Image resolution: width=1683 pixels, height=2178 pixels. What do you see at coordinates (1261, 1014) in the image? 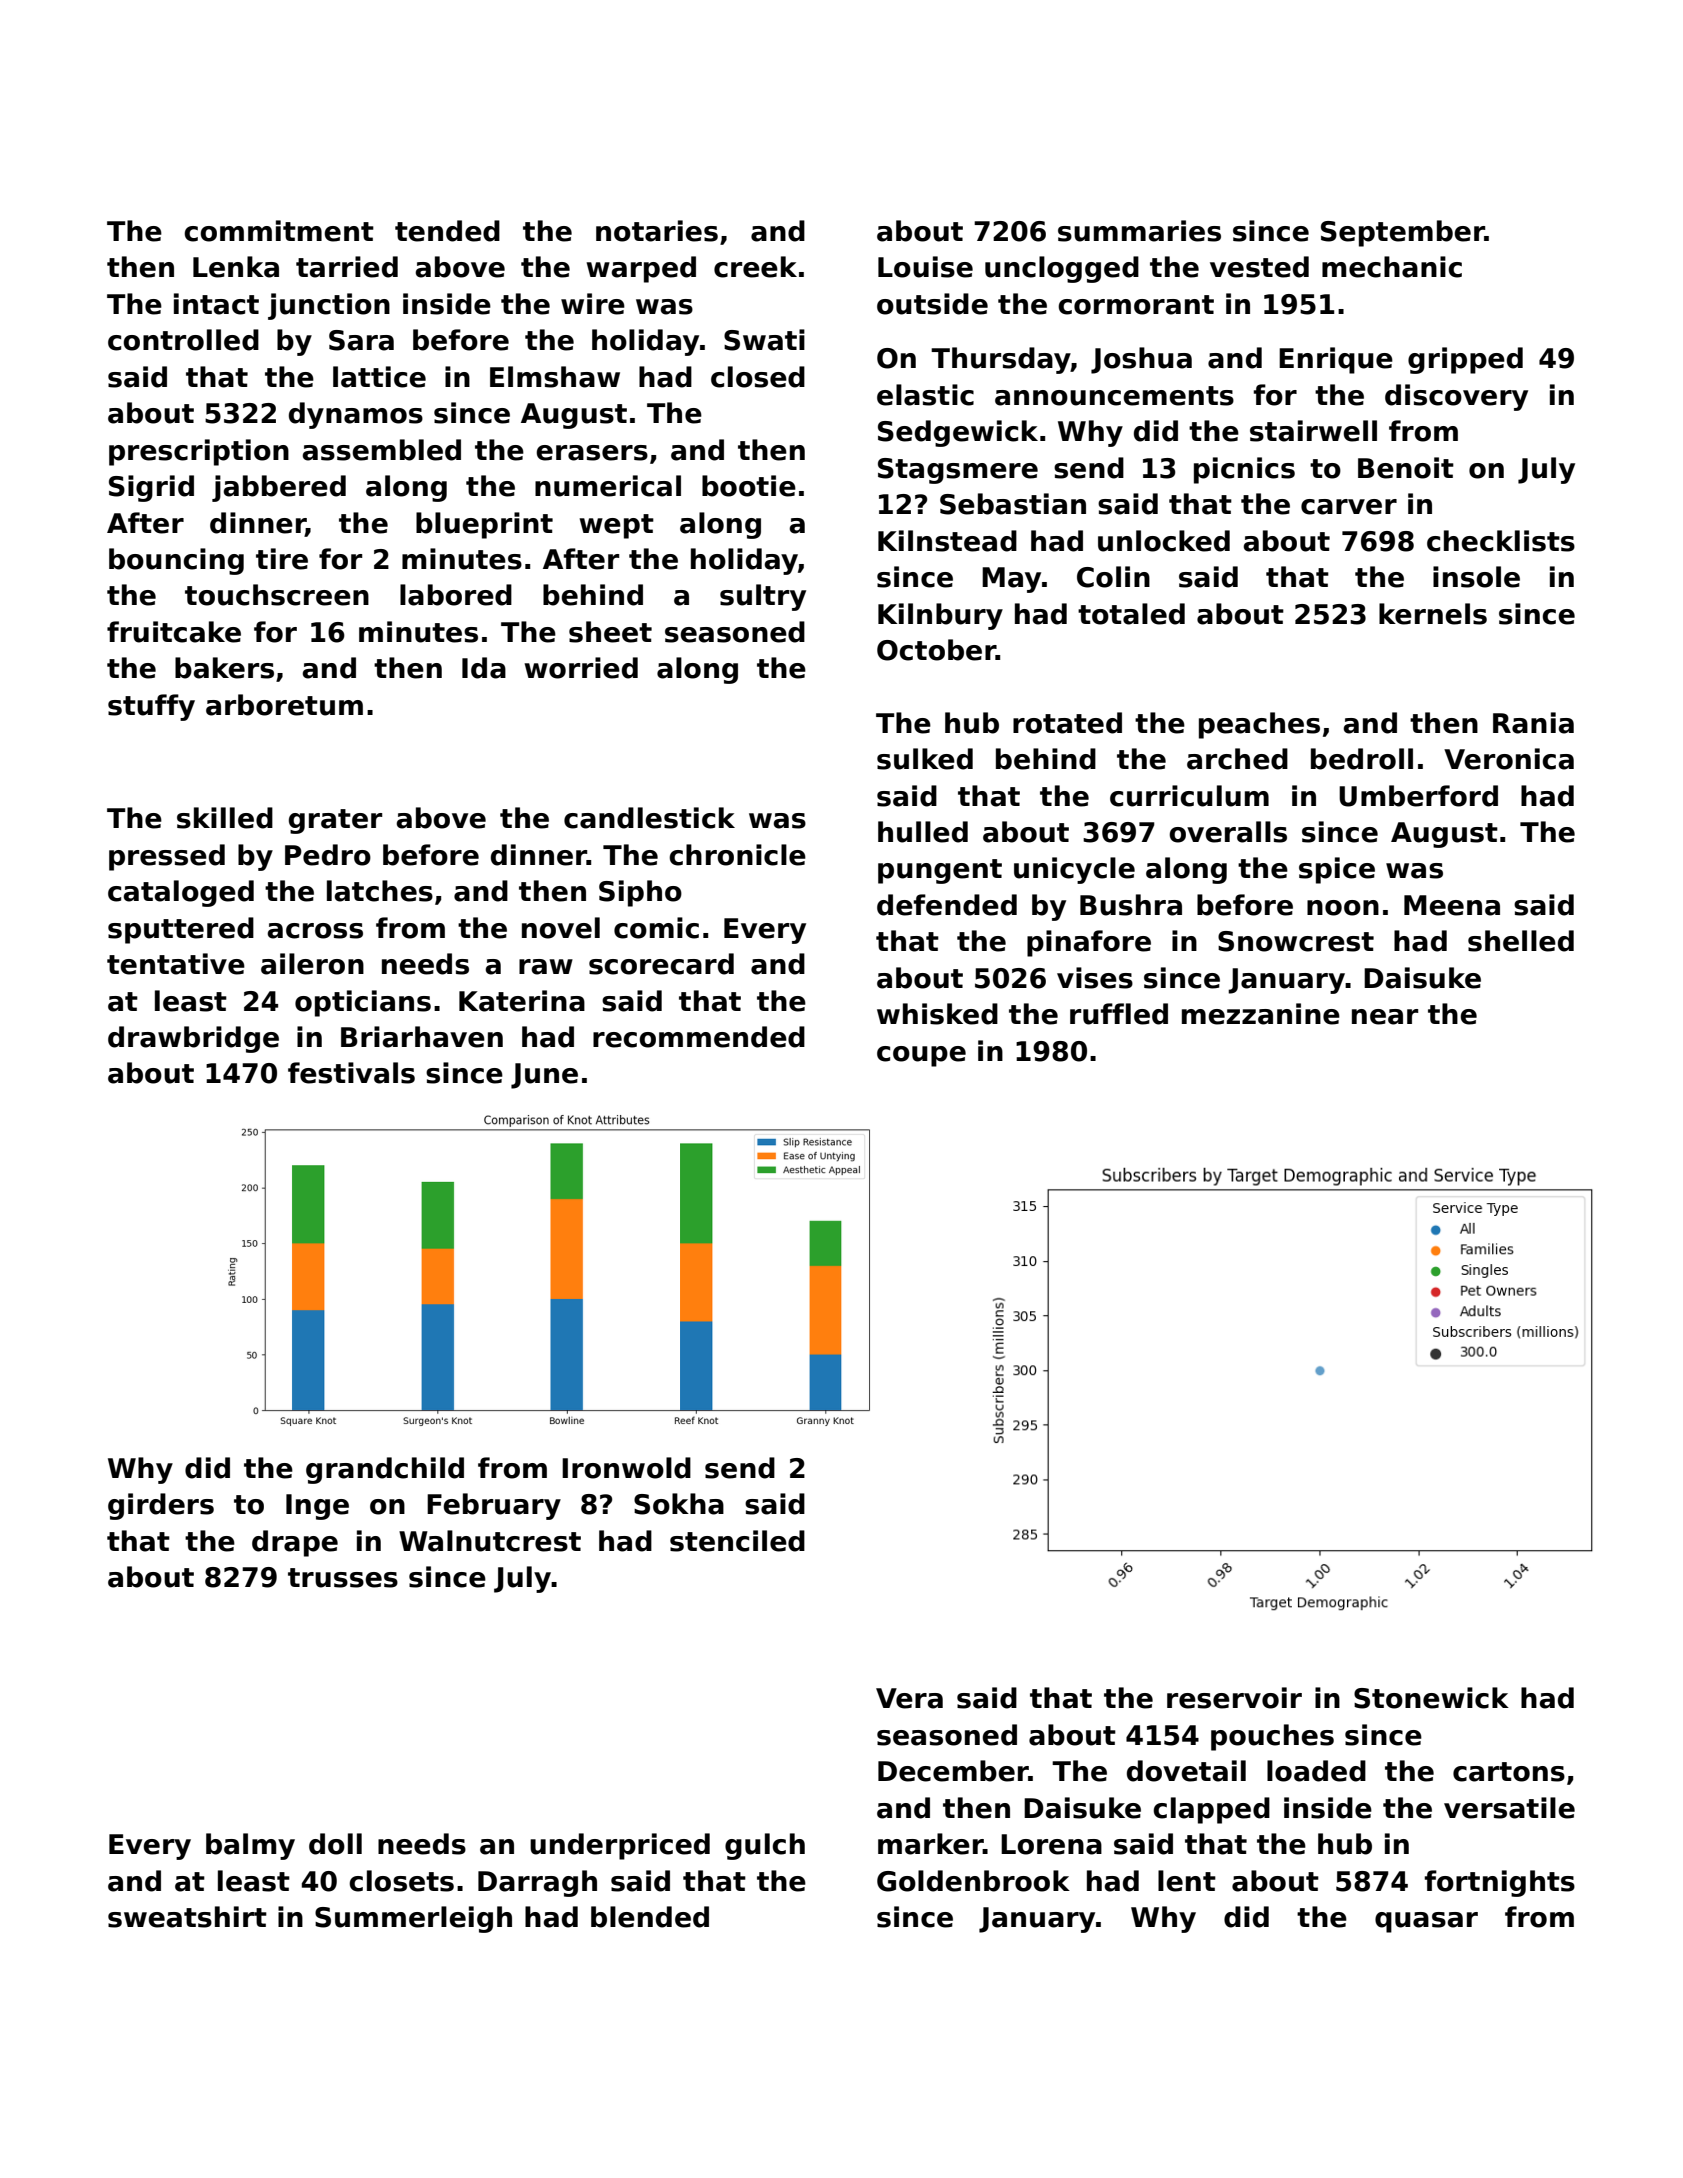
I see `mezzanine` at bounding box center [1261, 1014].
